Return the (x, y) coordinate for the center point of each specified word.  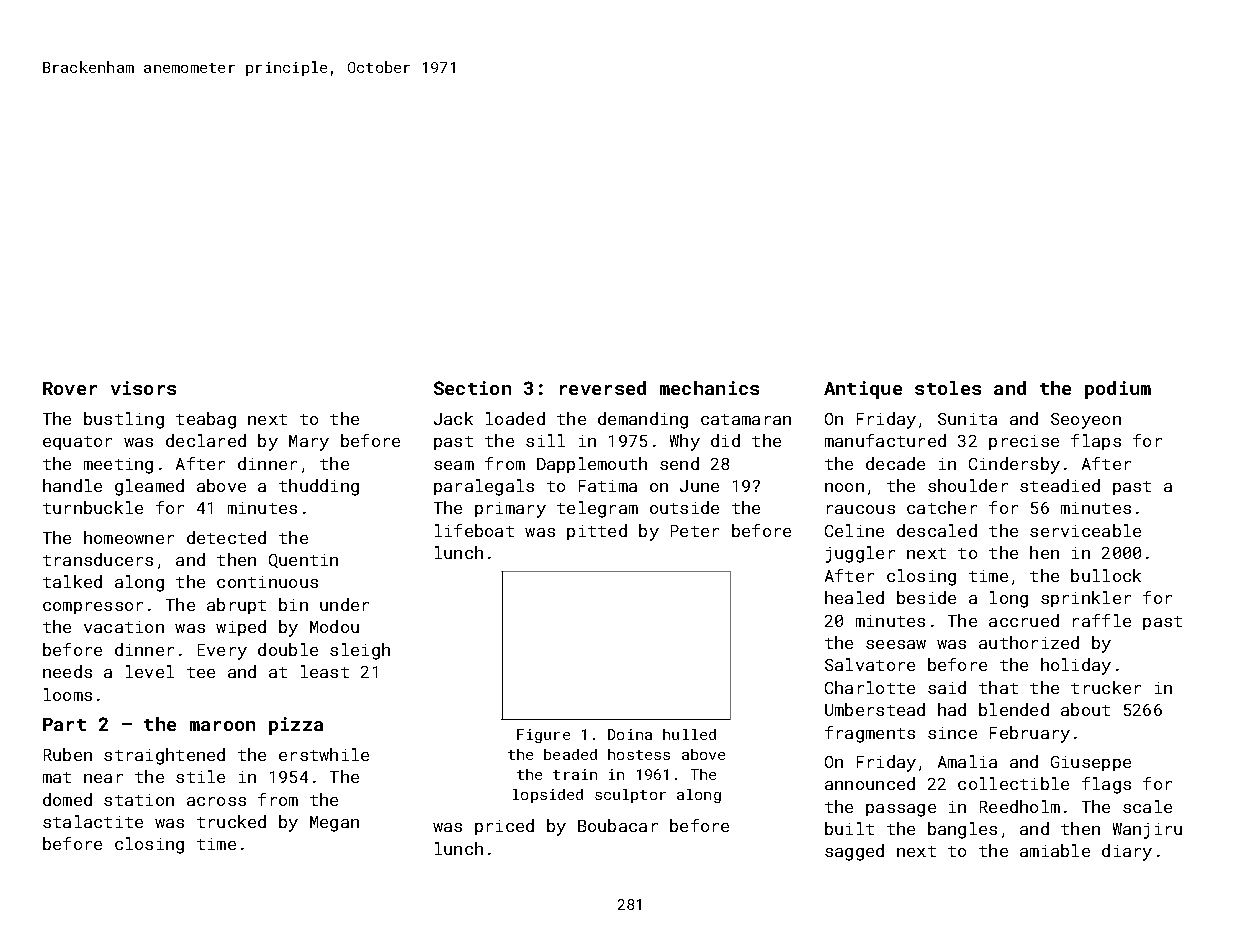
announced (870, 783)
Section (472, 388)
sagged (854, 852)
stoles (948, 388)
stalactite (93, 821)
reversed (603, 388)
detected (226, 537)
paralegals (484, 487)
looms (68, 694)
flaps (1096, 442)
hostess (639, 754)
